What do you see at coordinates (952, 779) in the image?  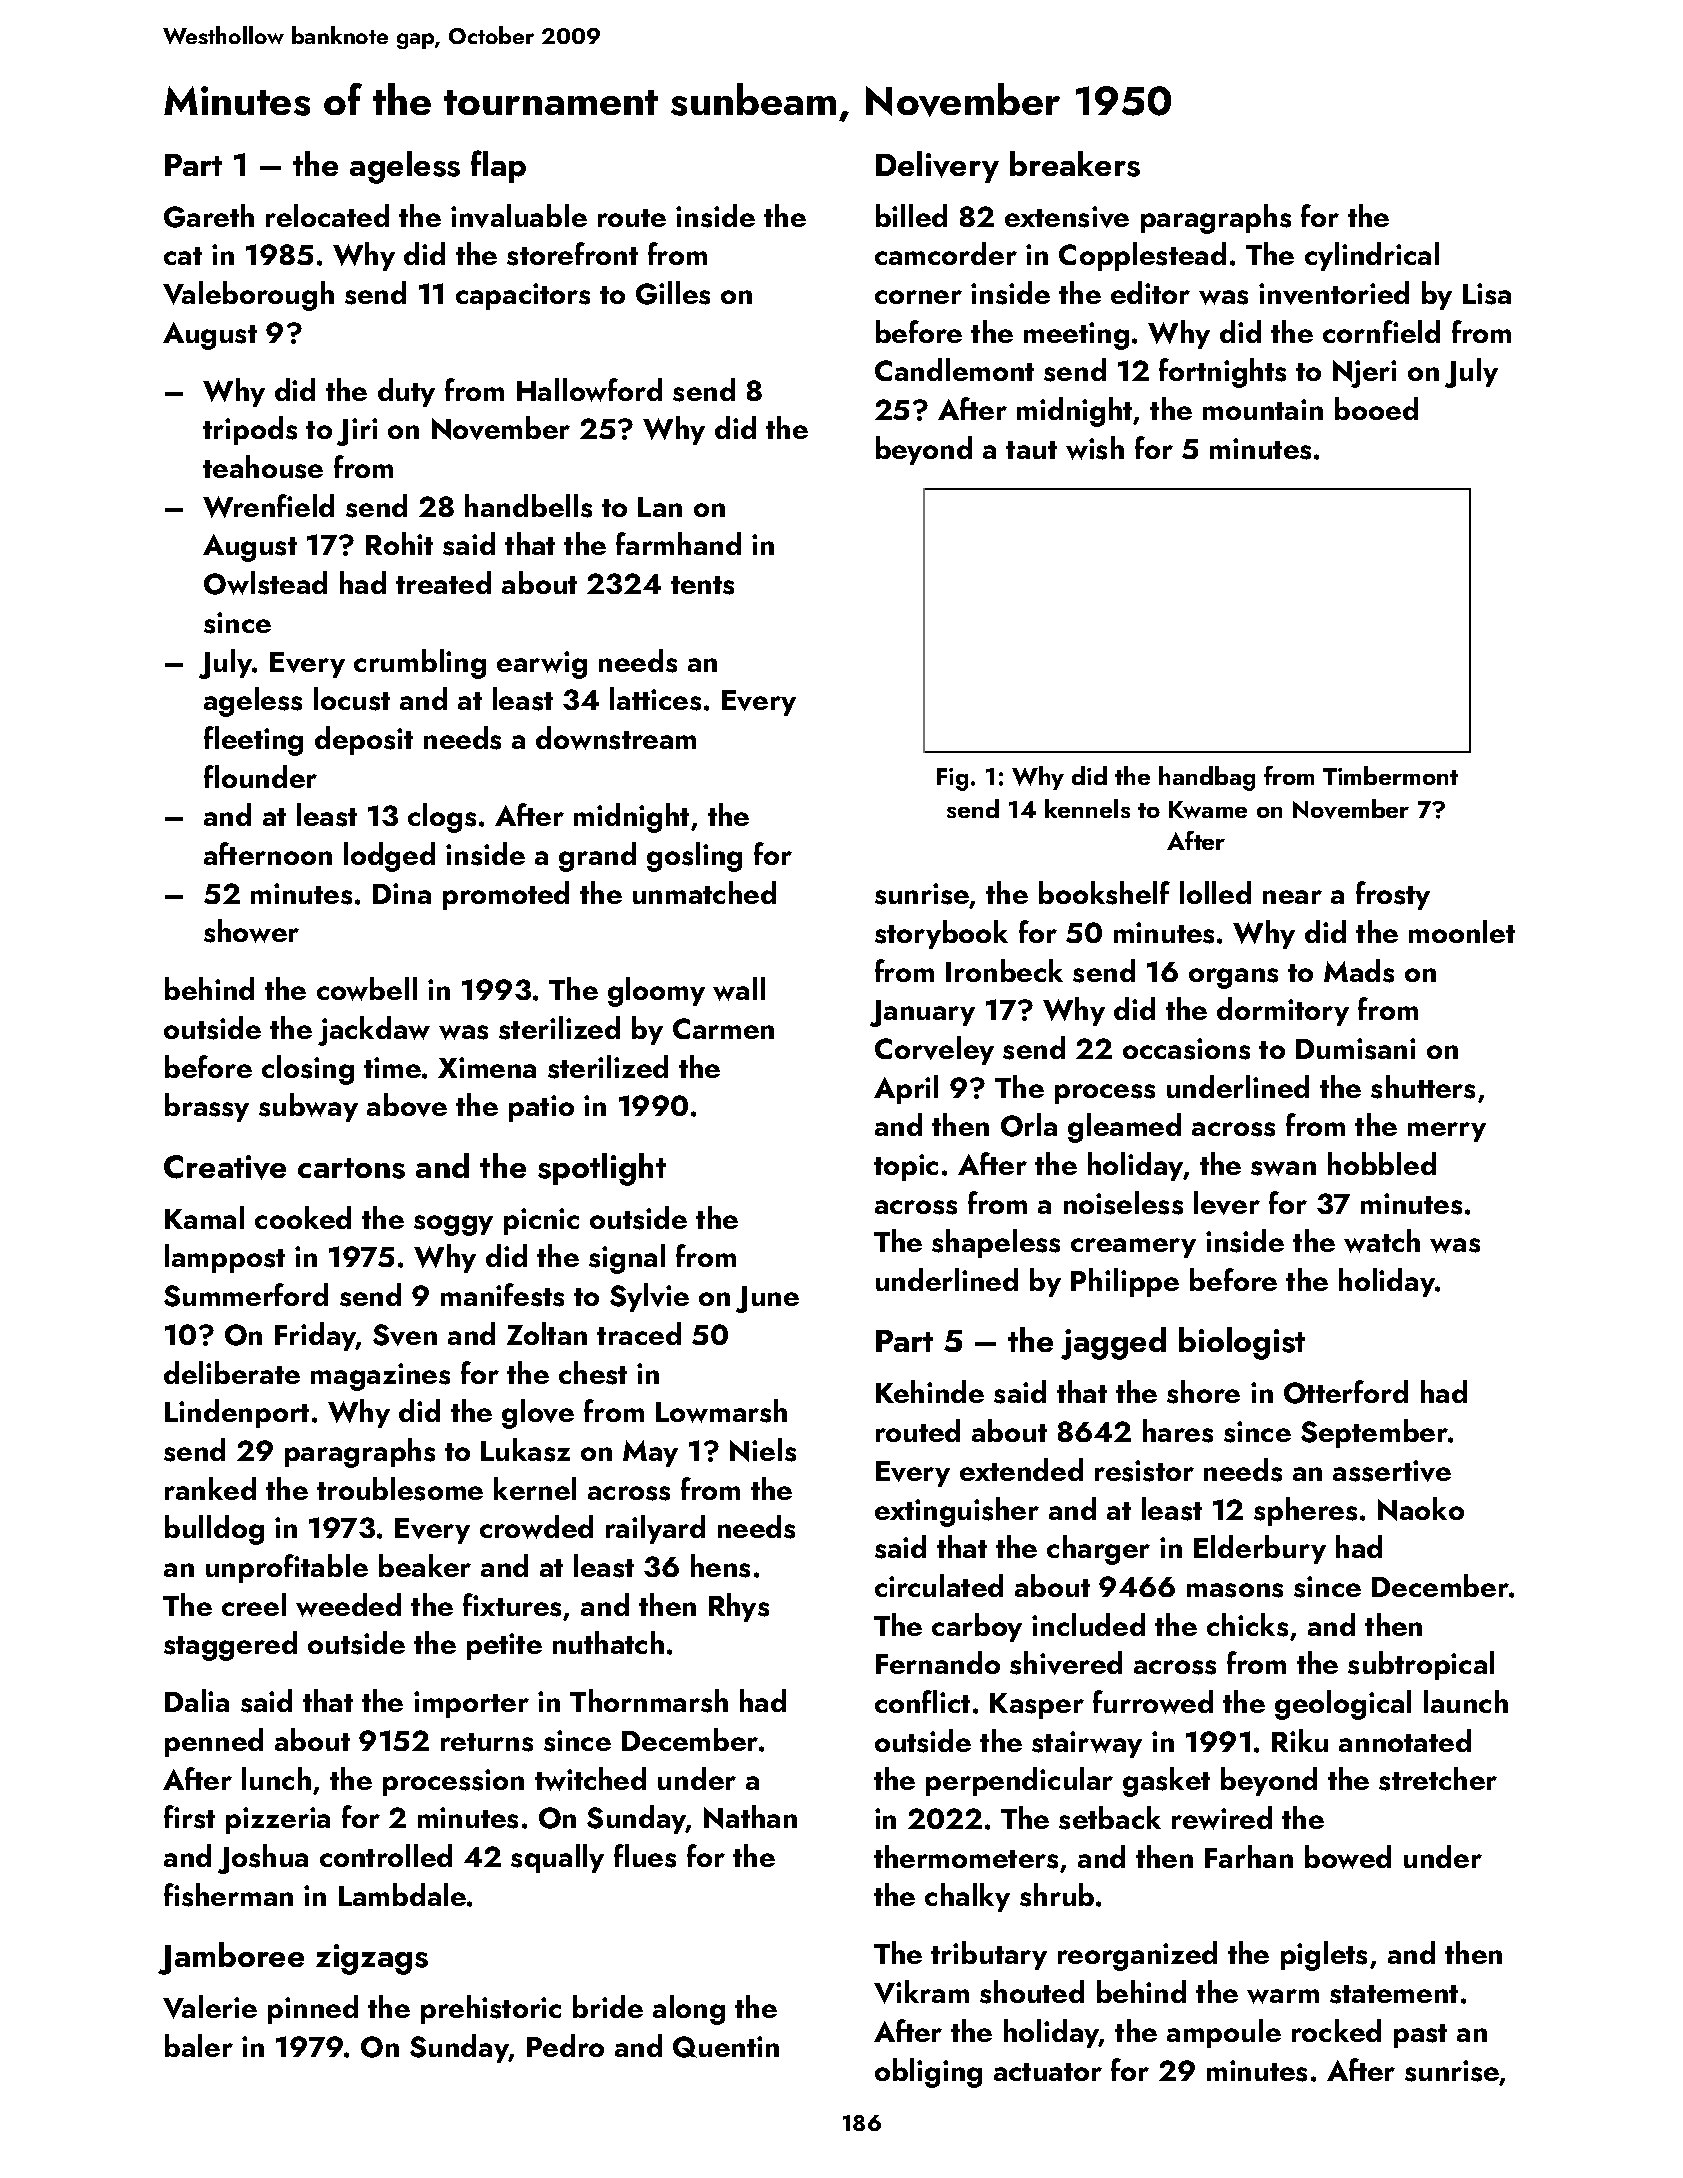 I see `Fig` at bounding box center [952, 779].
